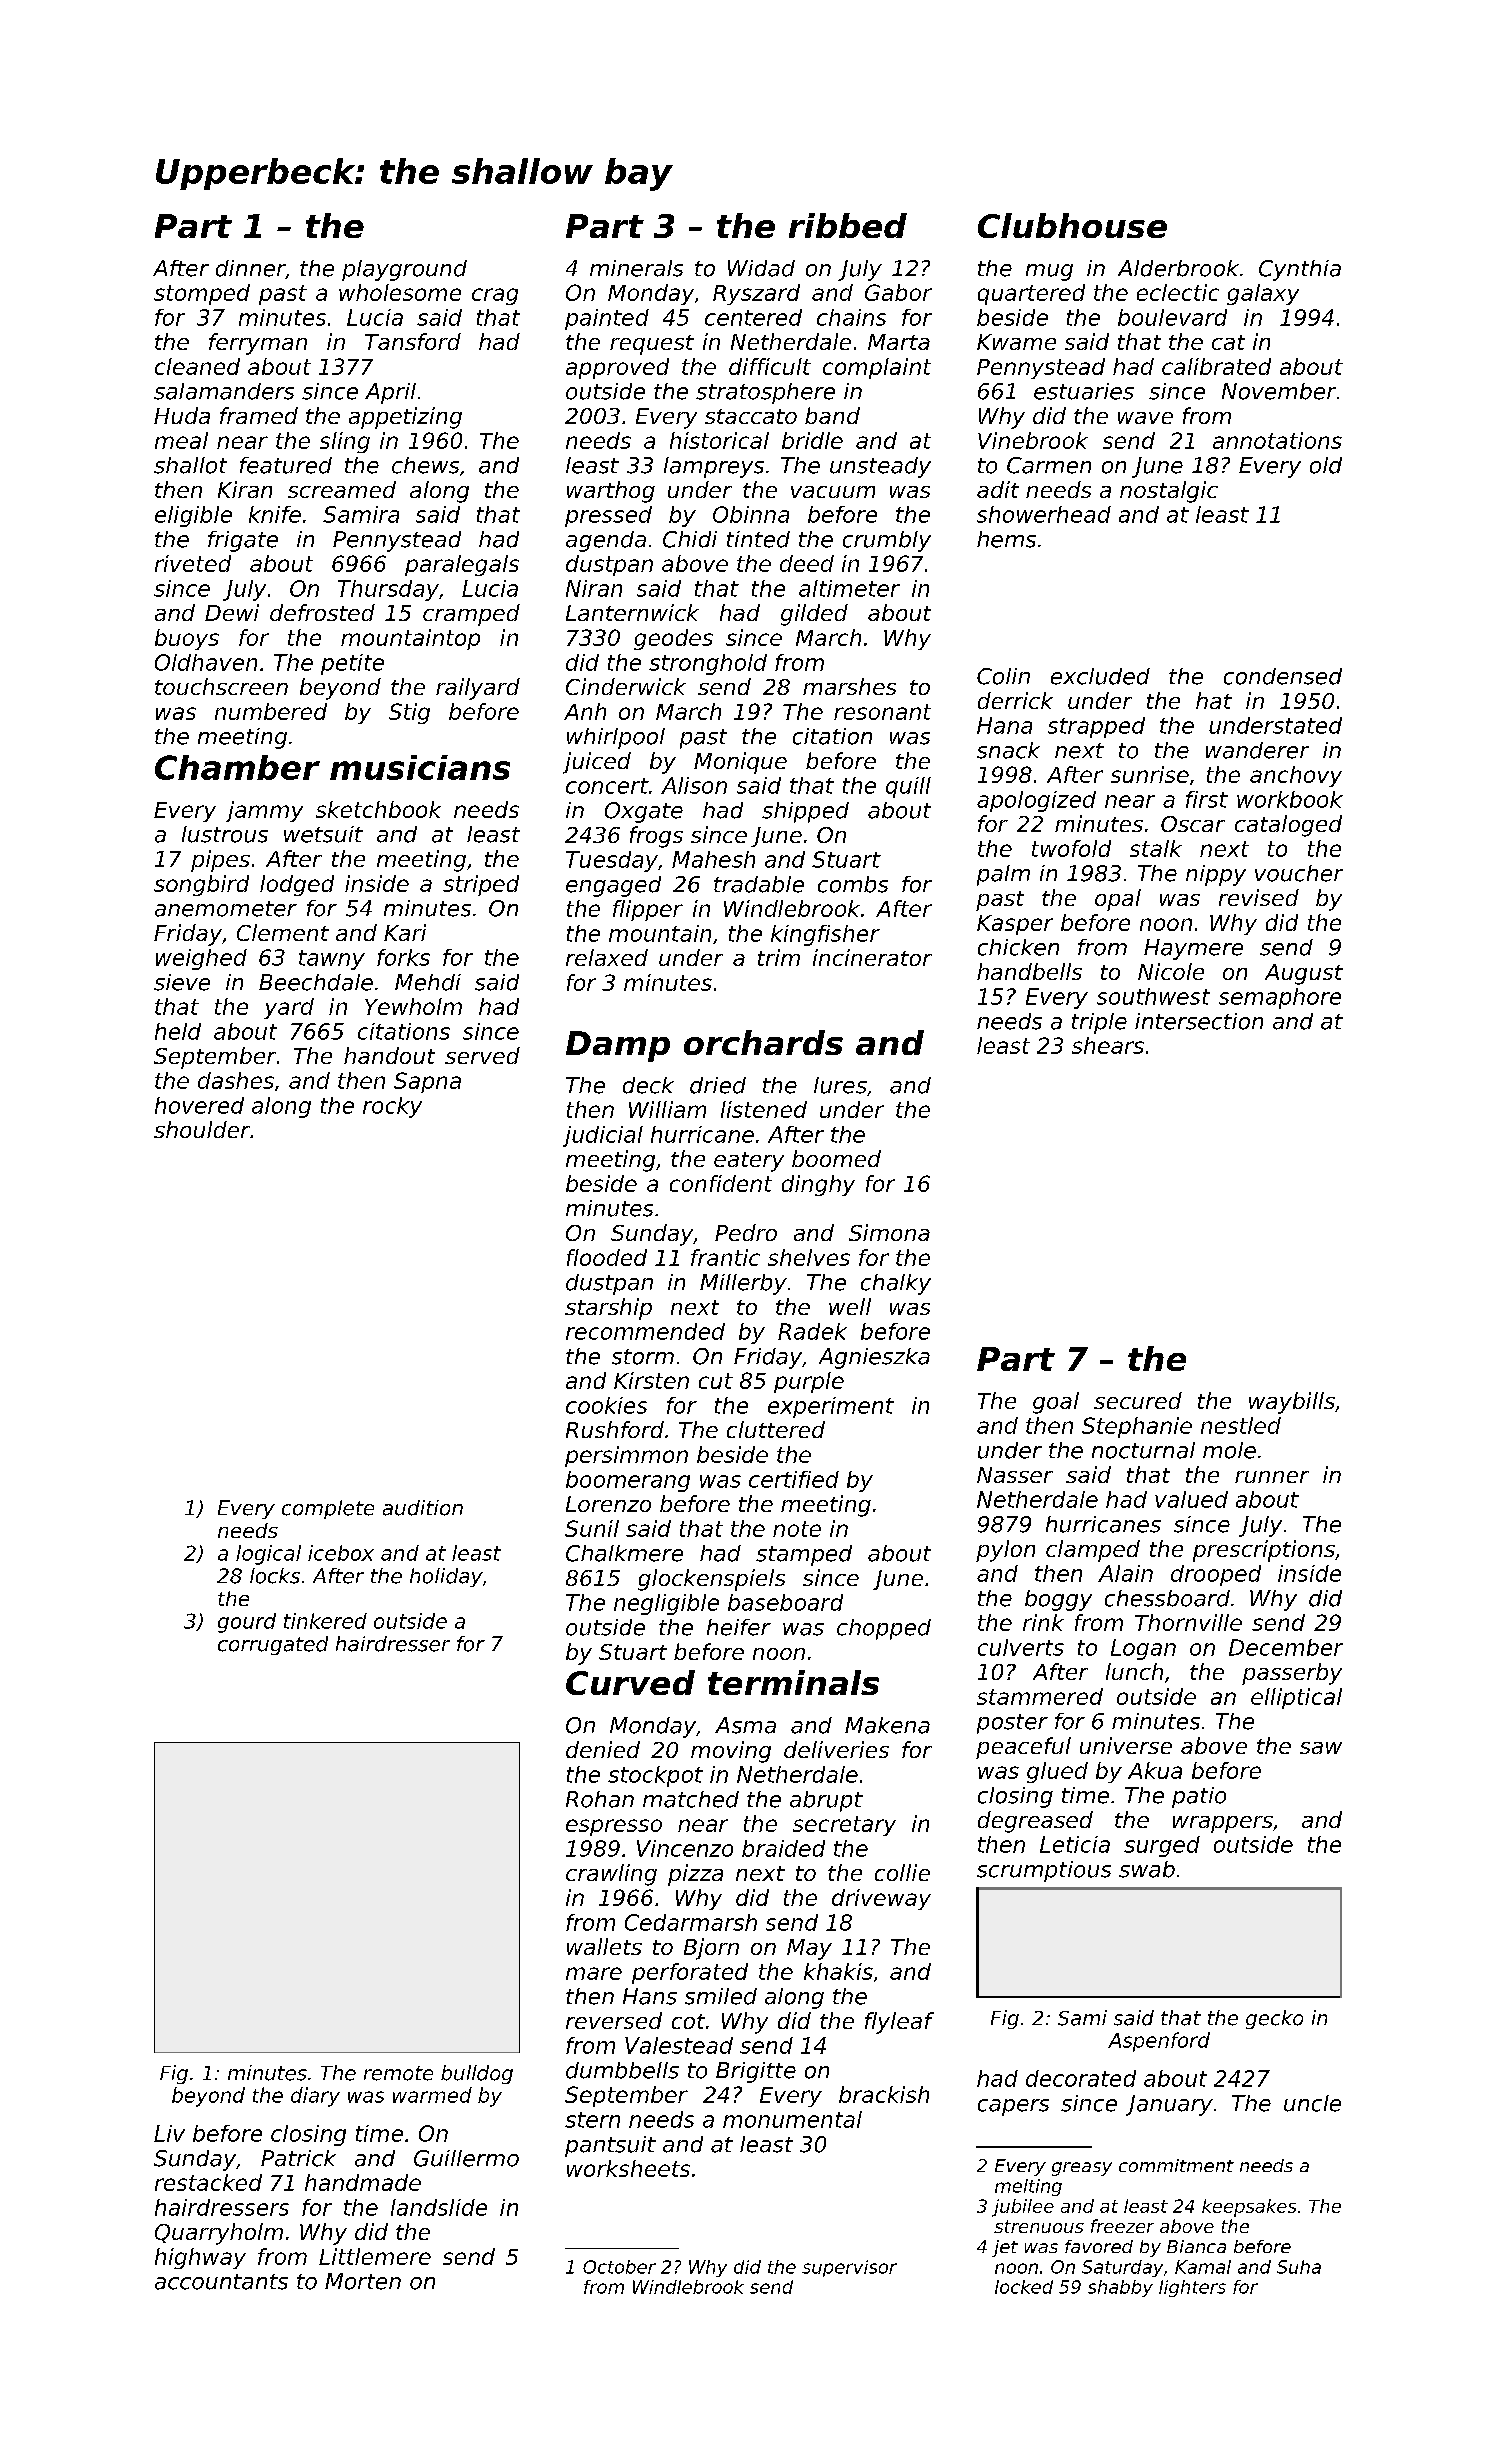  I want to click on dried, so click(718, 1085).
